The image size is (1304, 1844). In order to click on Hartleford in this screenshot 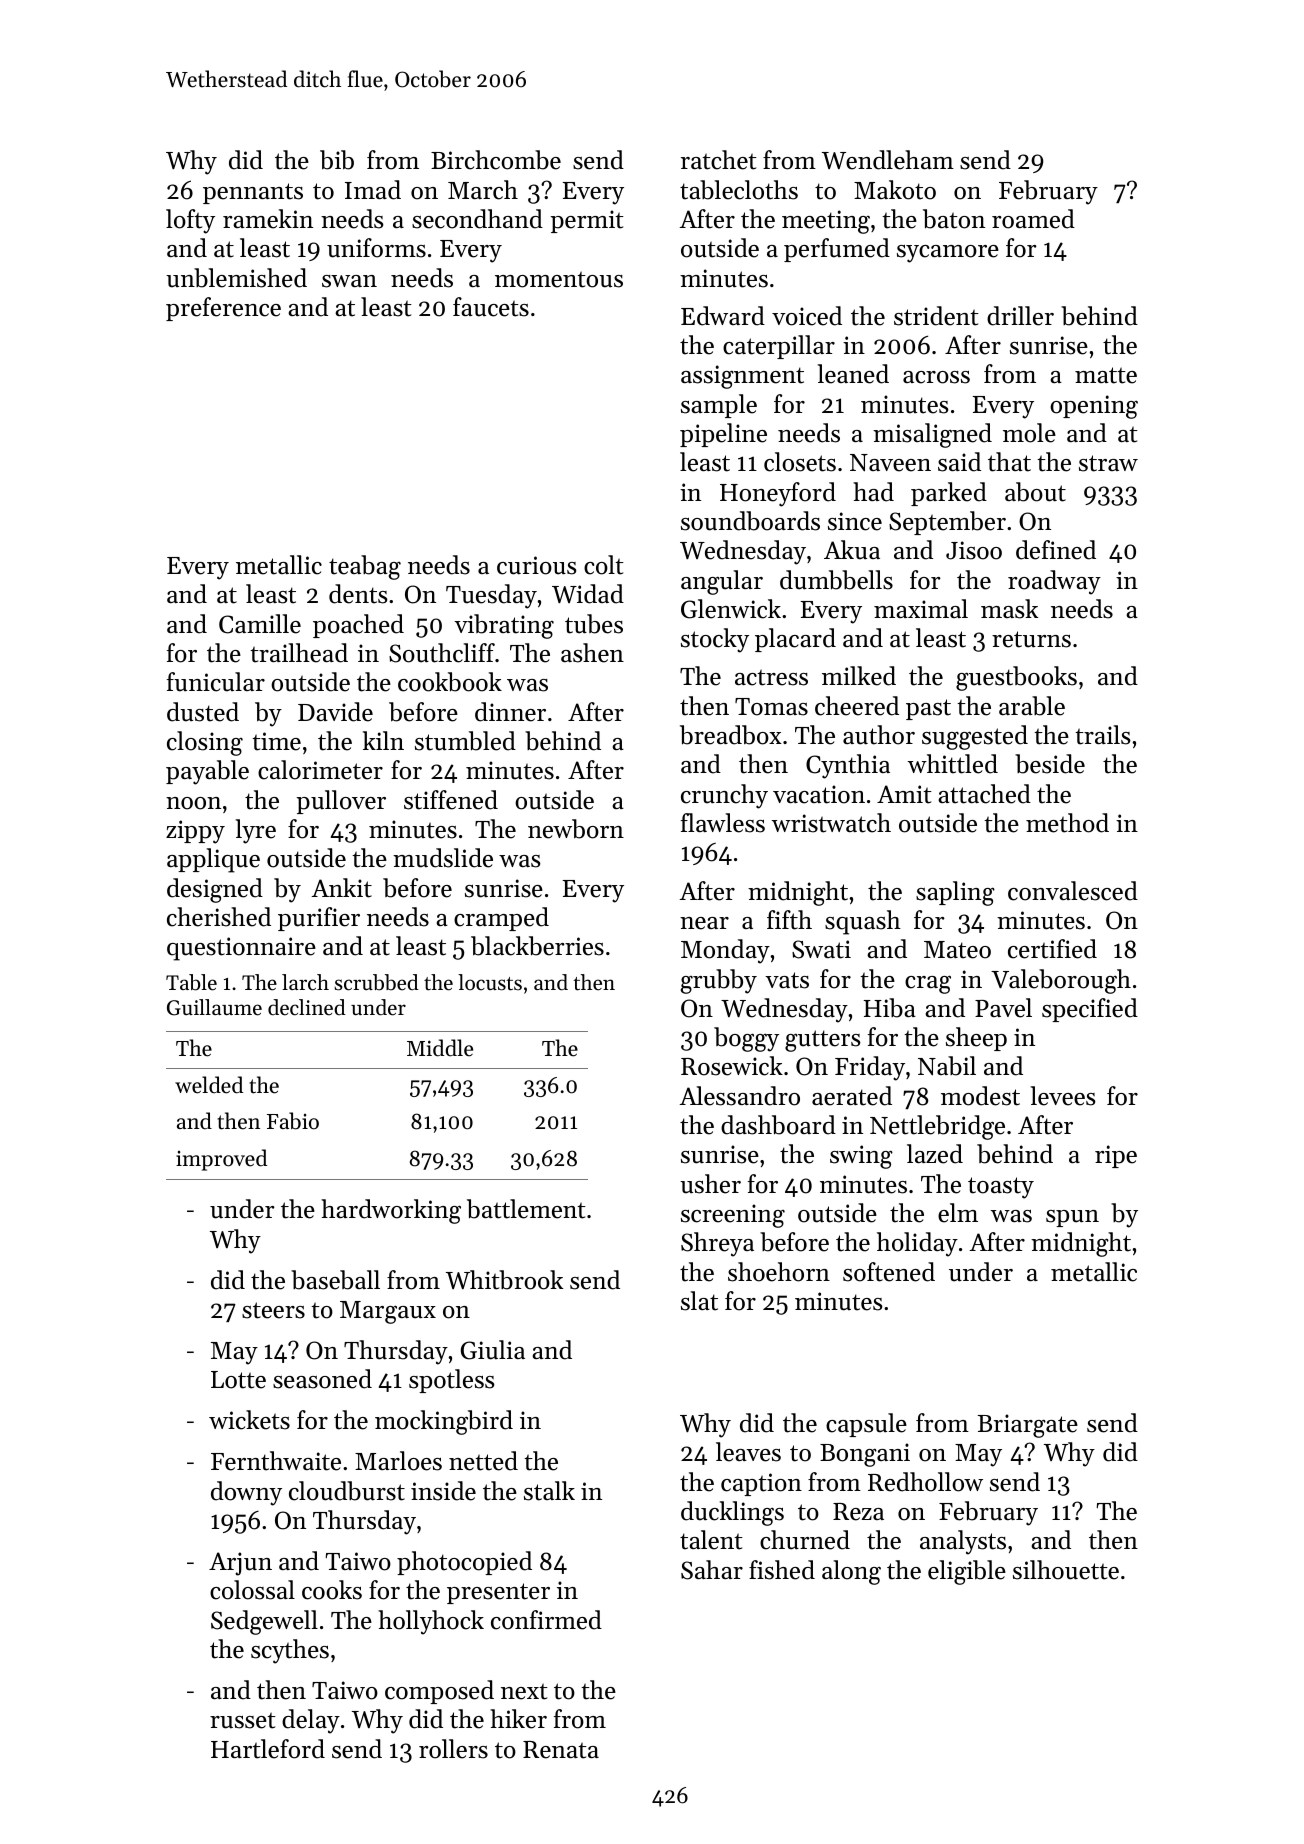, I will do `click(268, 1749)`.
